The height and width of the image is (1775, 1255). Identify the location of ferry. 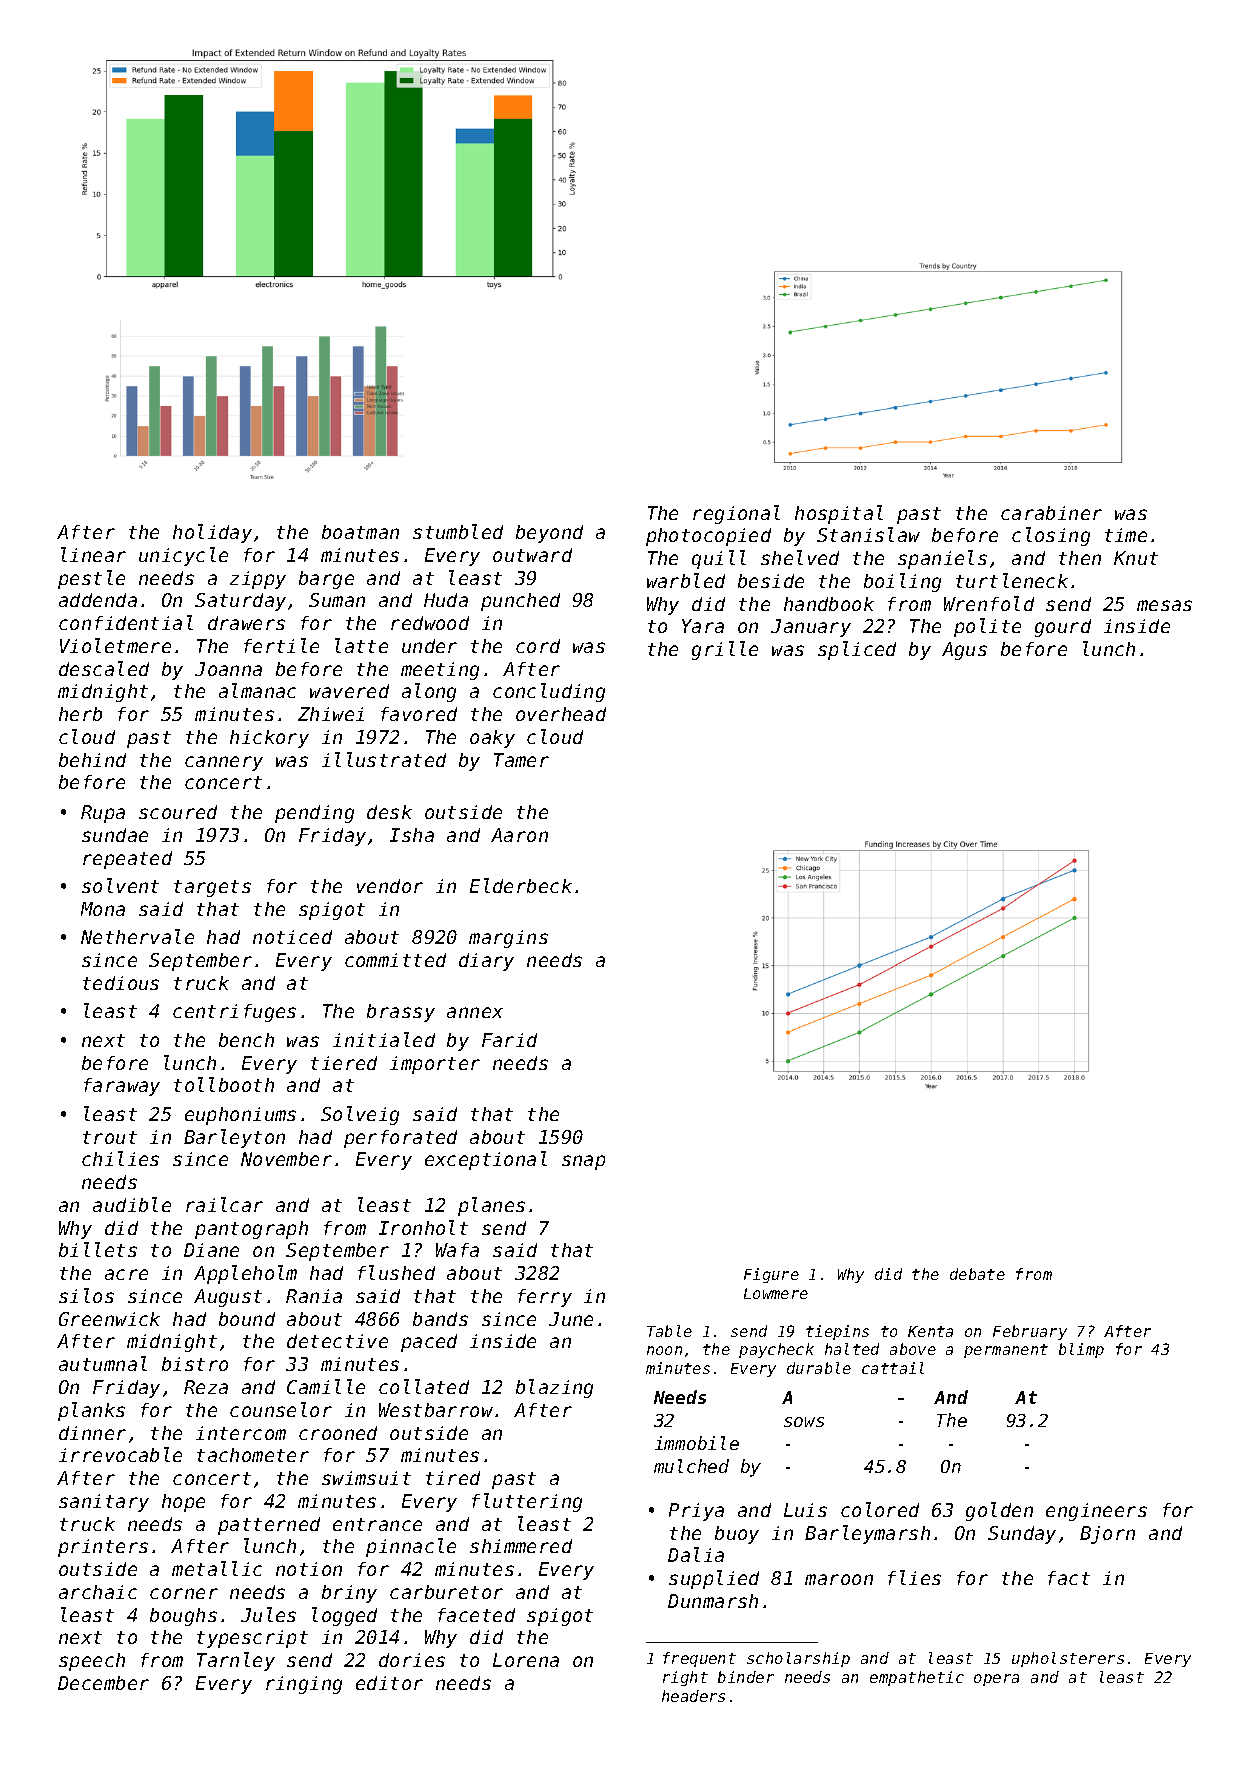
(545, 1298).
